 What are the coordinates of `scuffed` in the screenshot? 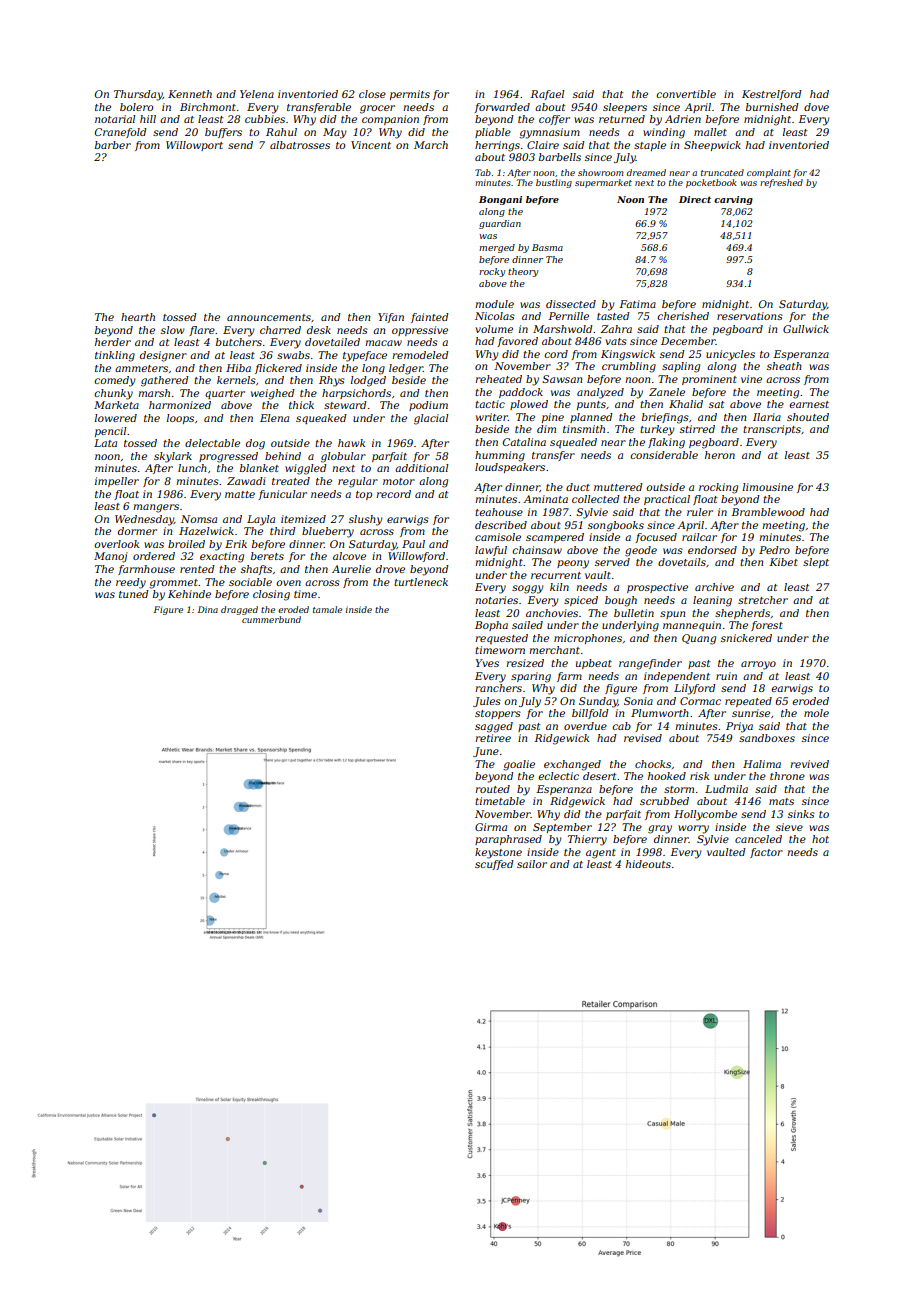 It's located at (494, 865).
